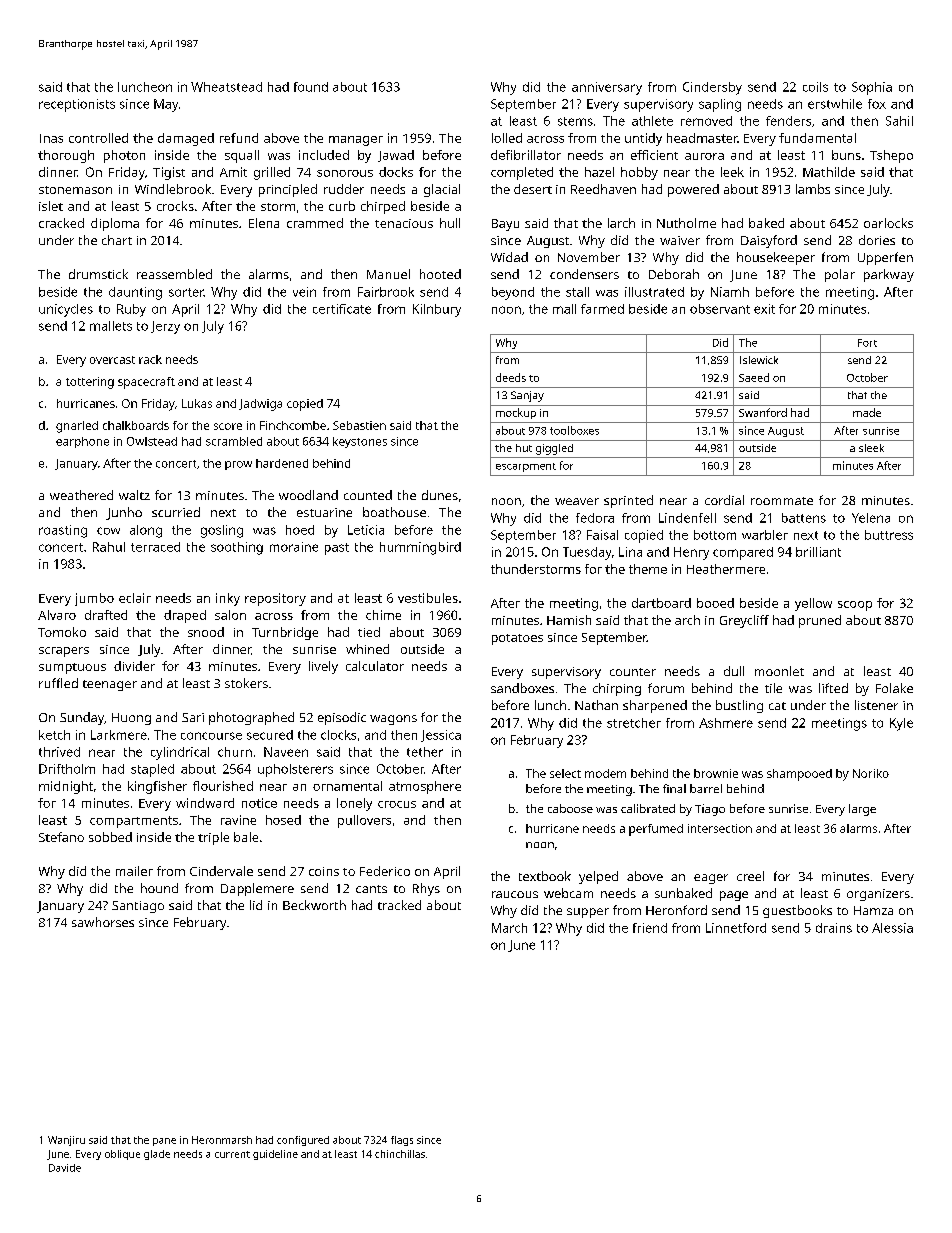 The width and height of the screenshot is (952, 1233). I want to click on crocus, so click(397, 804).
